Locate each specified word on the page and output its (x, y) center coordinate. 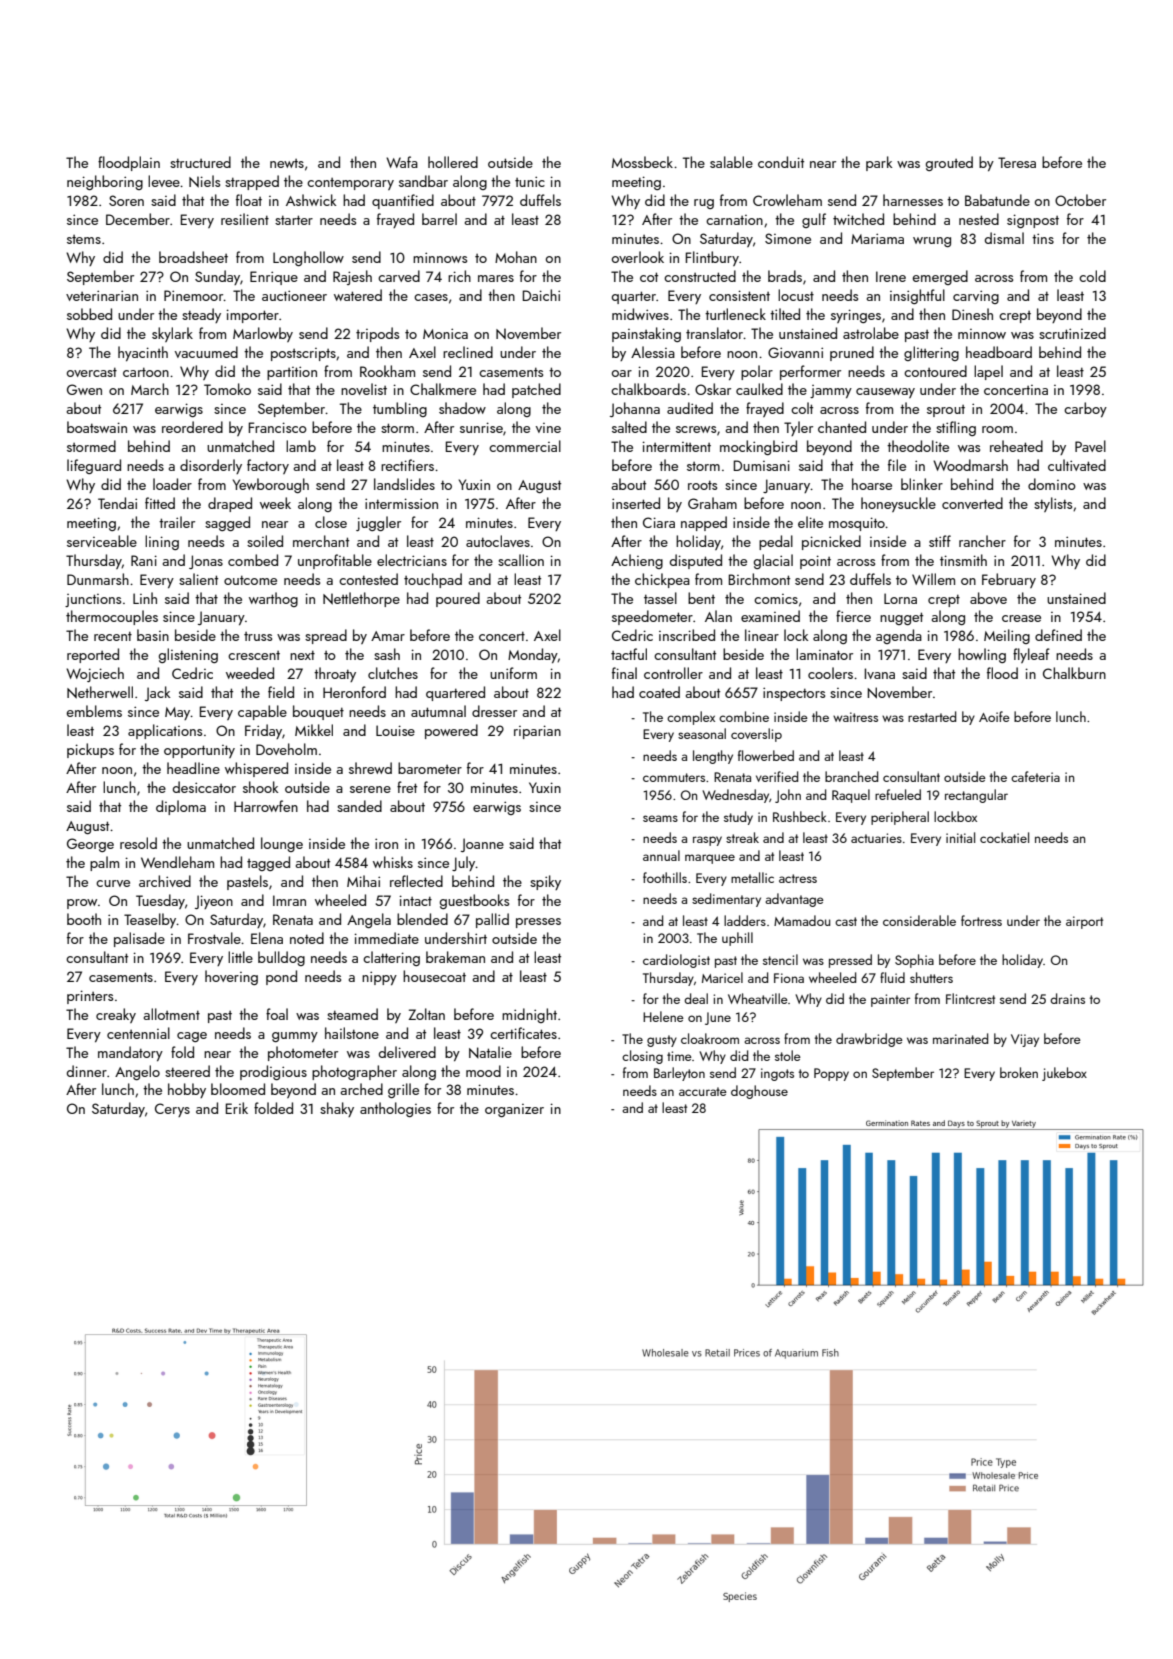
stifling (956, 428)
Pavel (1090, 446)
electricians (412, 560)
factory (268, 466)
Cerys (172, 1110)
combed (253, 560)
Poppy (831, 1074)
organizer (514, 1110)
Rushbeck (800, 816)
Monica (445, 333)
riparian (537, 732)
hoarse (872, 484)
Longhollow (308, 258)
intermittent (676, 446)
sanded (359, 806)
